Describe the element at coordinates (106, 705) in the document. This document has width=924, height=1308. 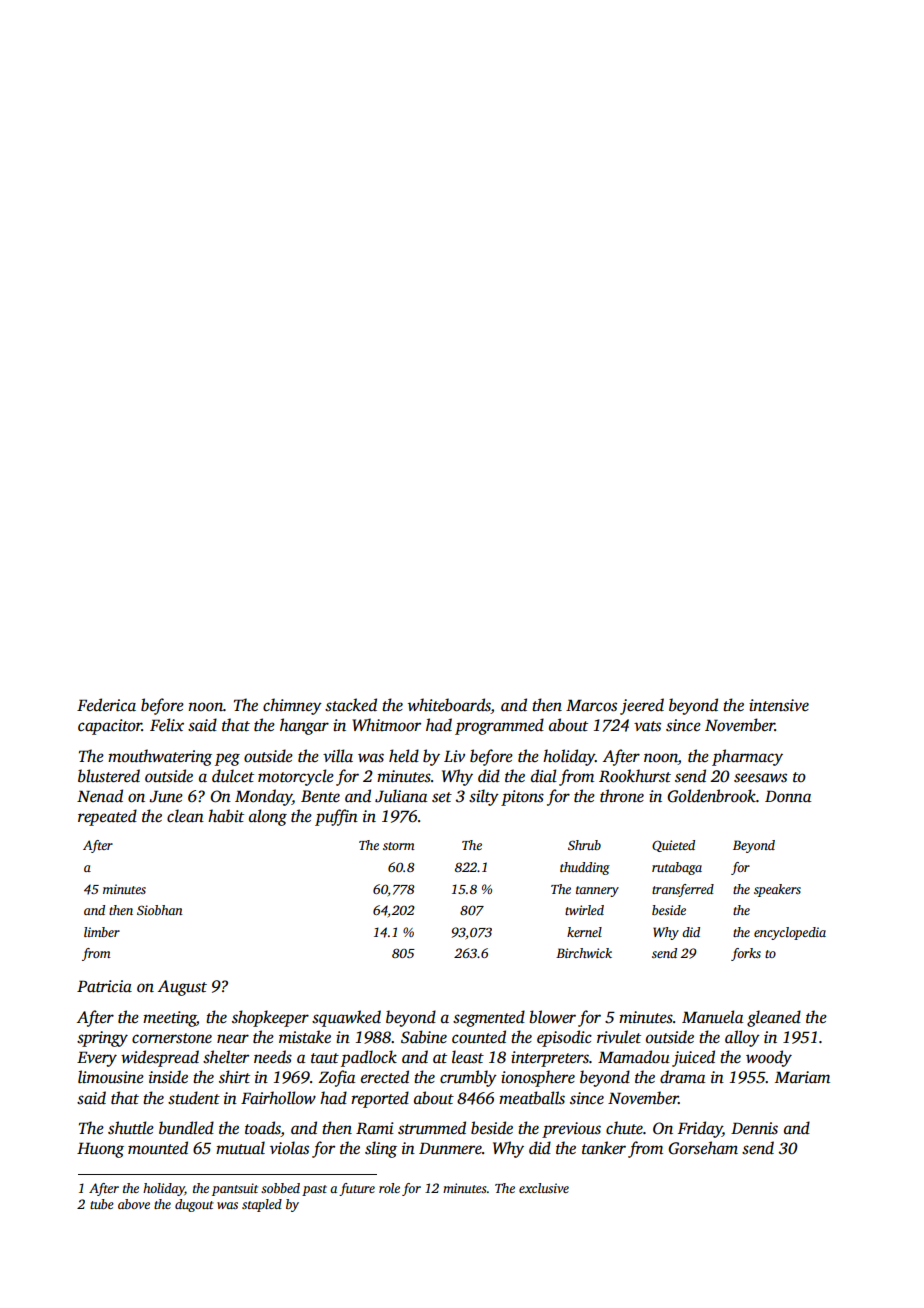
I see `Federica` at that location.
